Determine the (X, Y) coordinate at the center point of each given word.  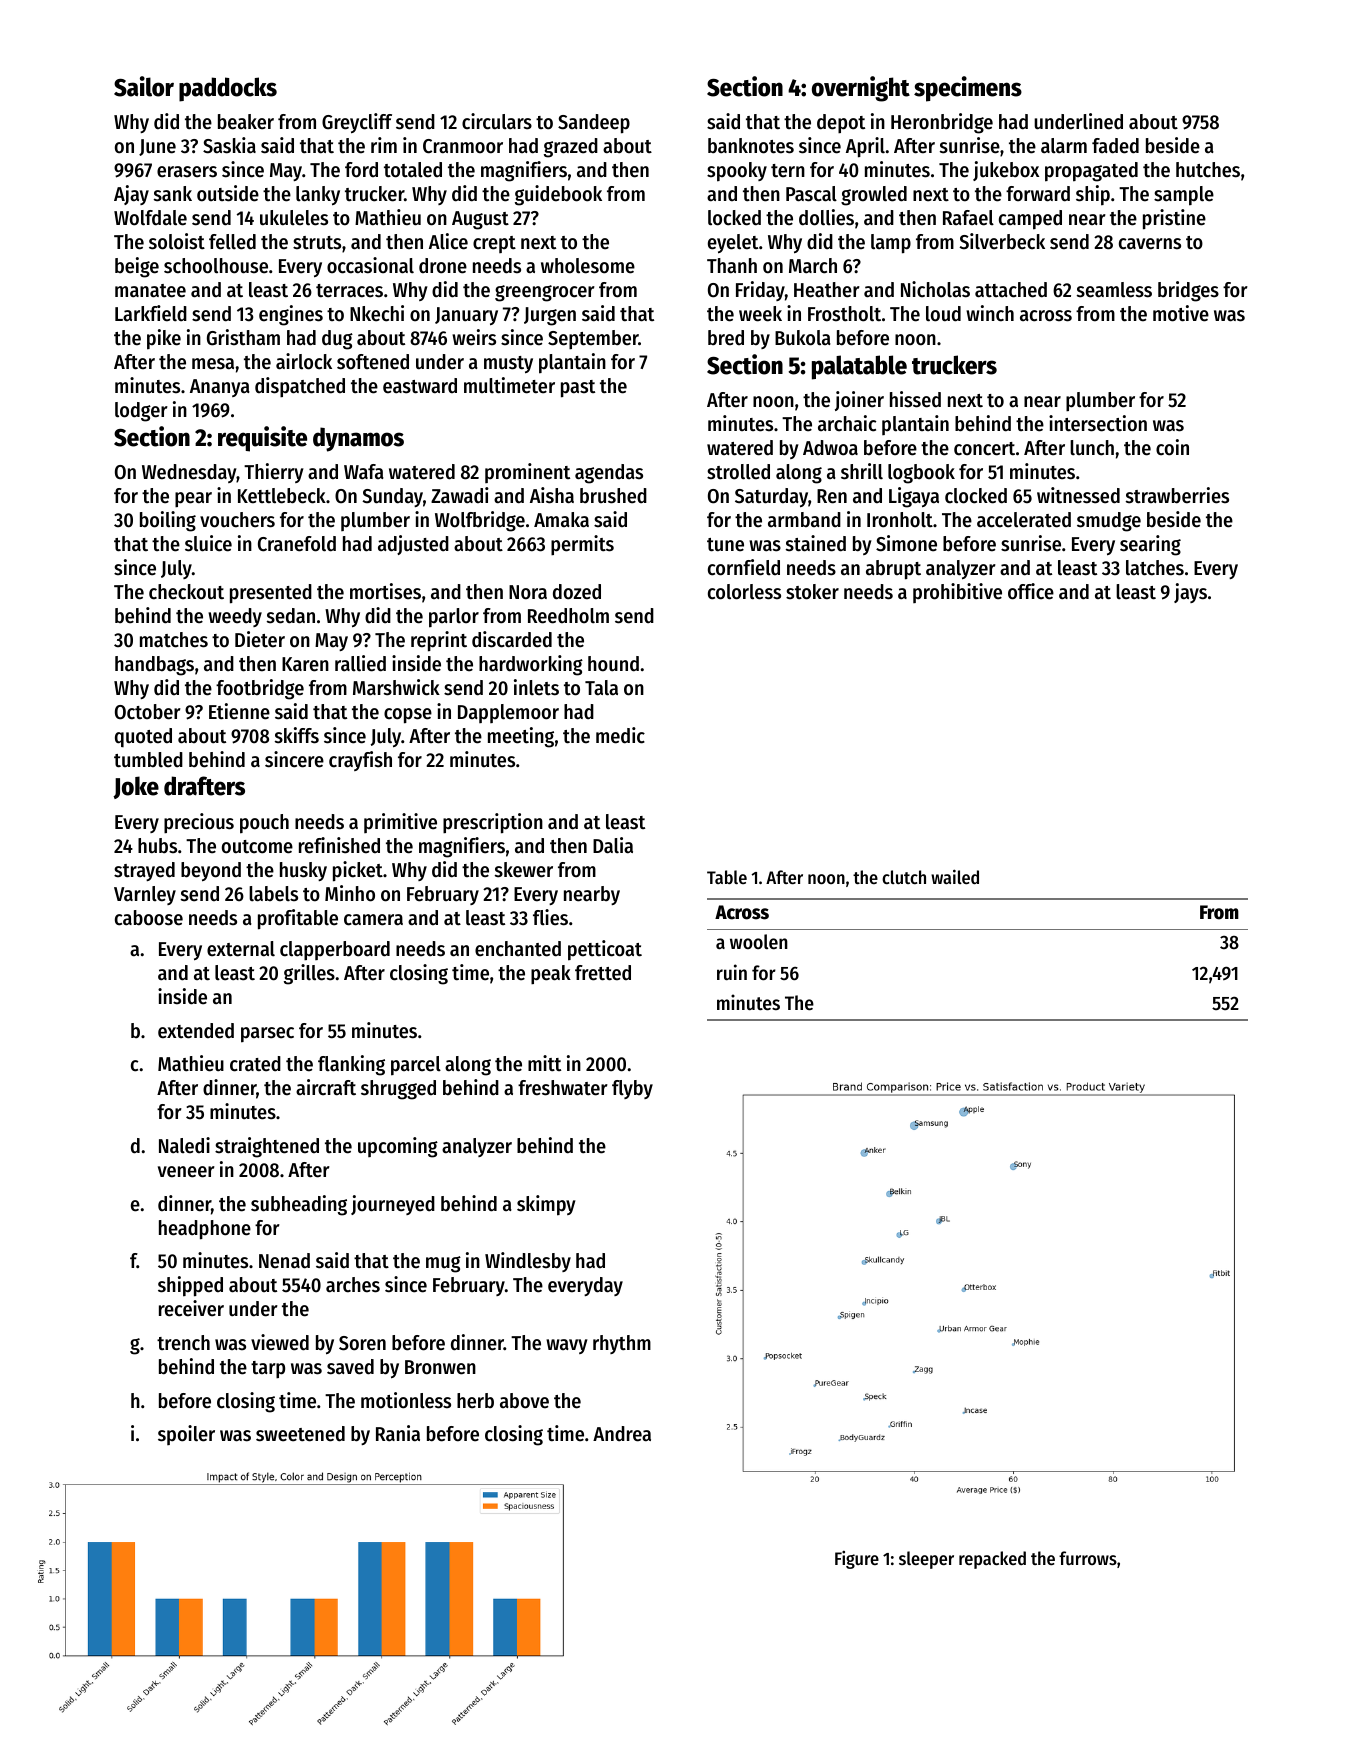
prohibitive (957, 593)
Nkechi (377, 313)
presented (271, 594)
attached (1011, 290)
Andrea (622, 1434)
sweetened (300, 1434)
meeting (521, 737)
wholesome (588, 266)
